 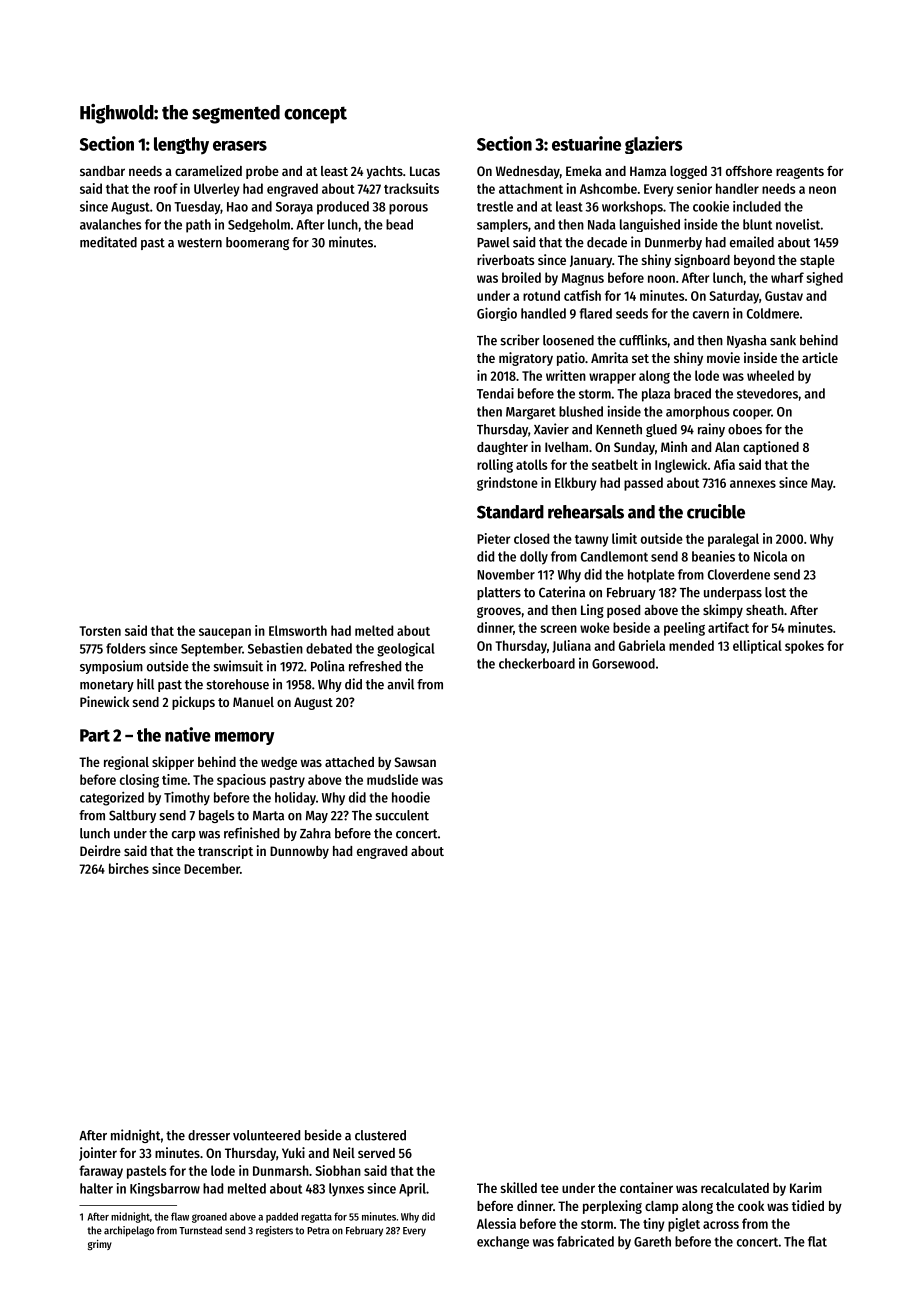 I want to click on noon, so click(x=661, y=279).
